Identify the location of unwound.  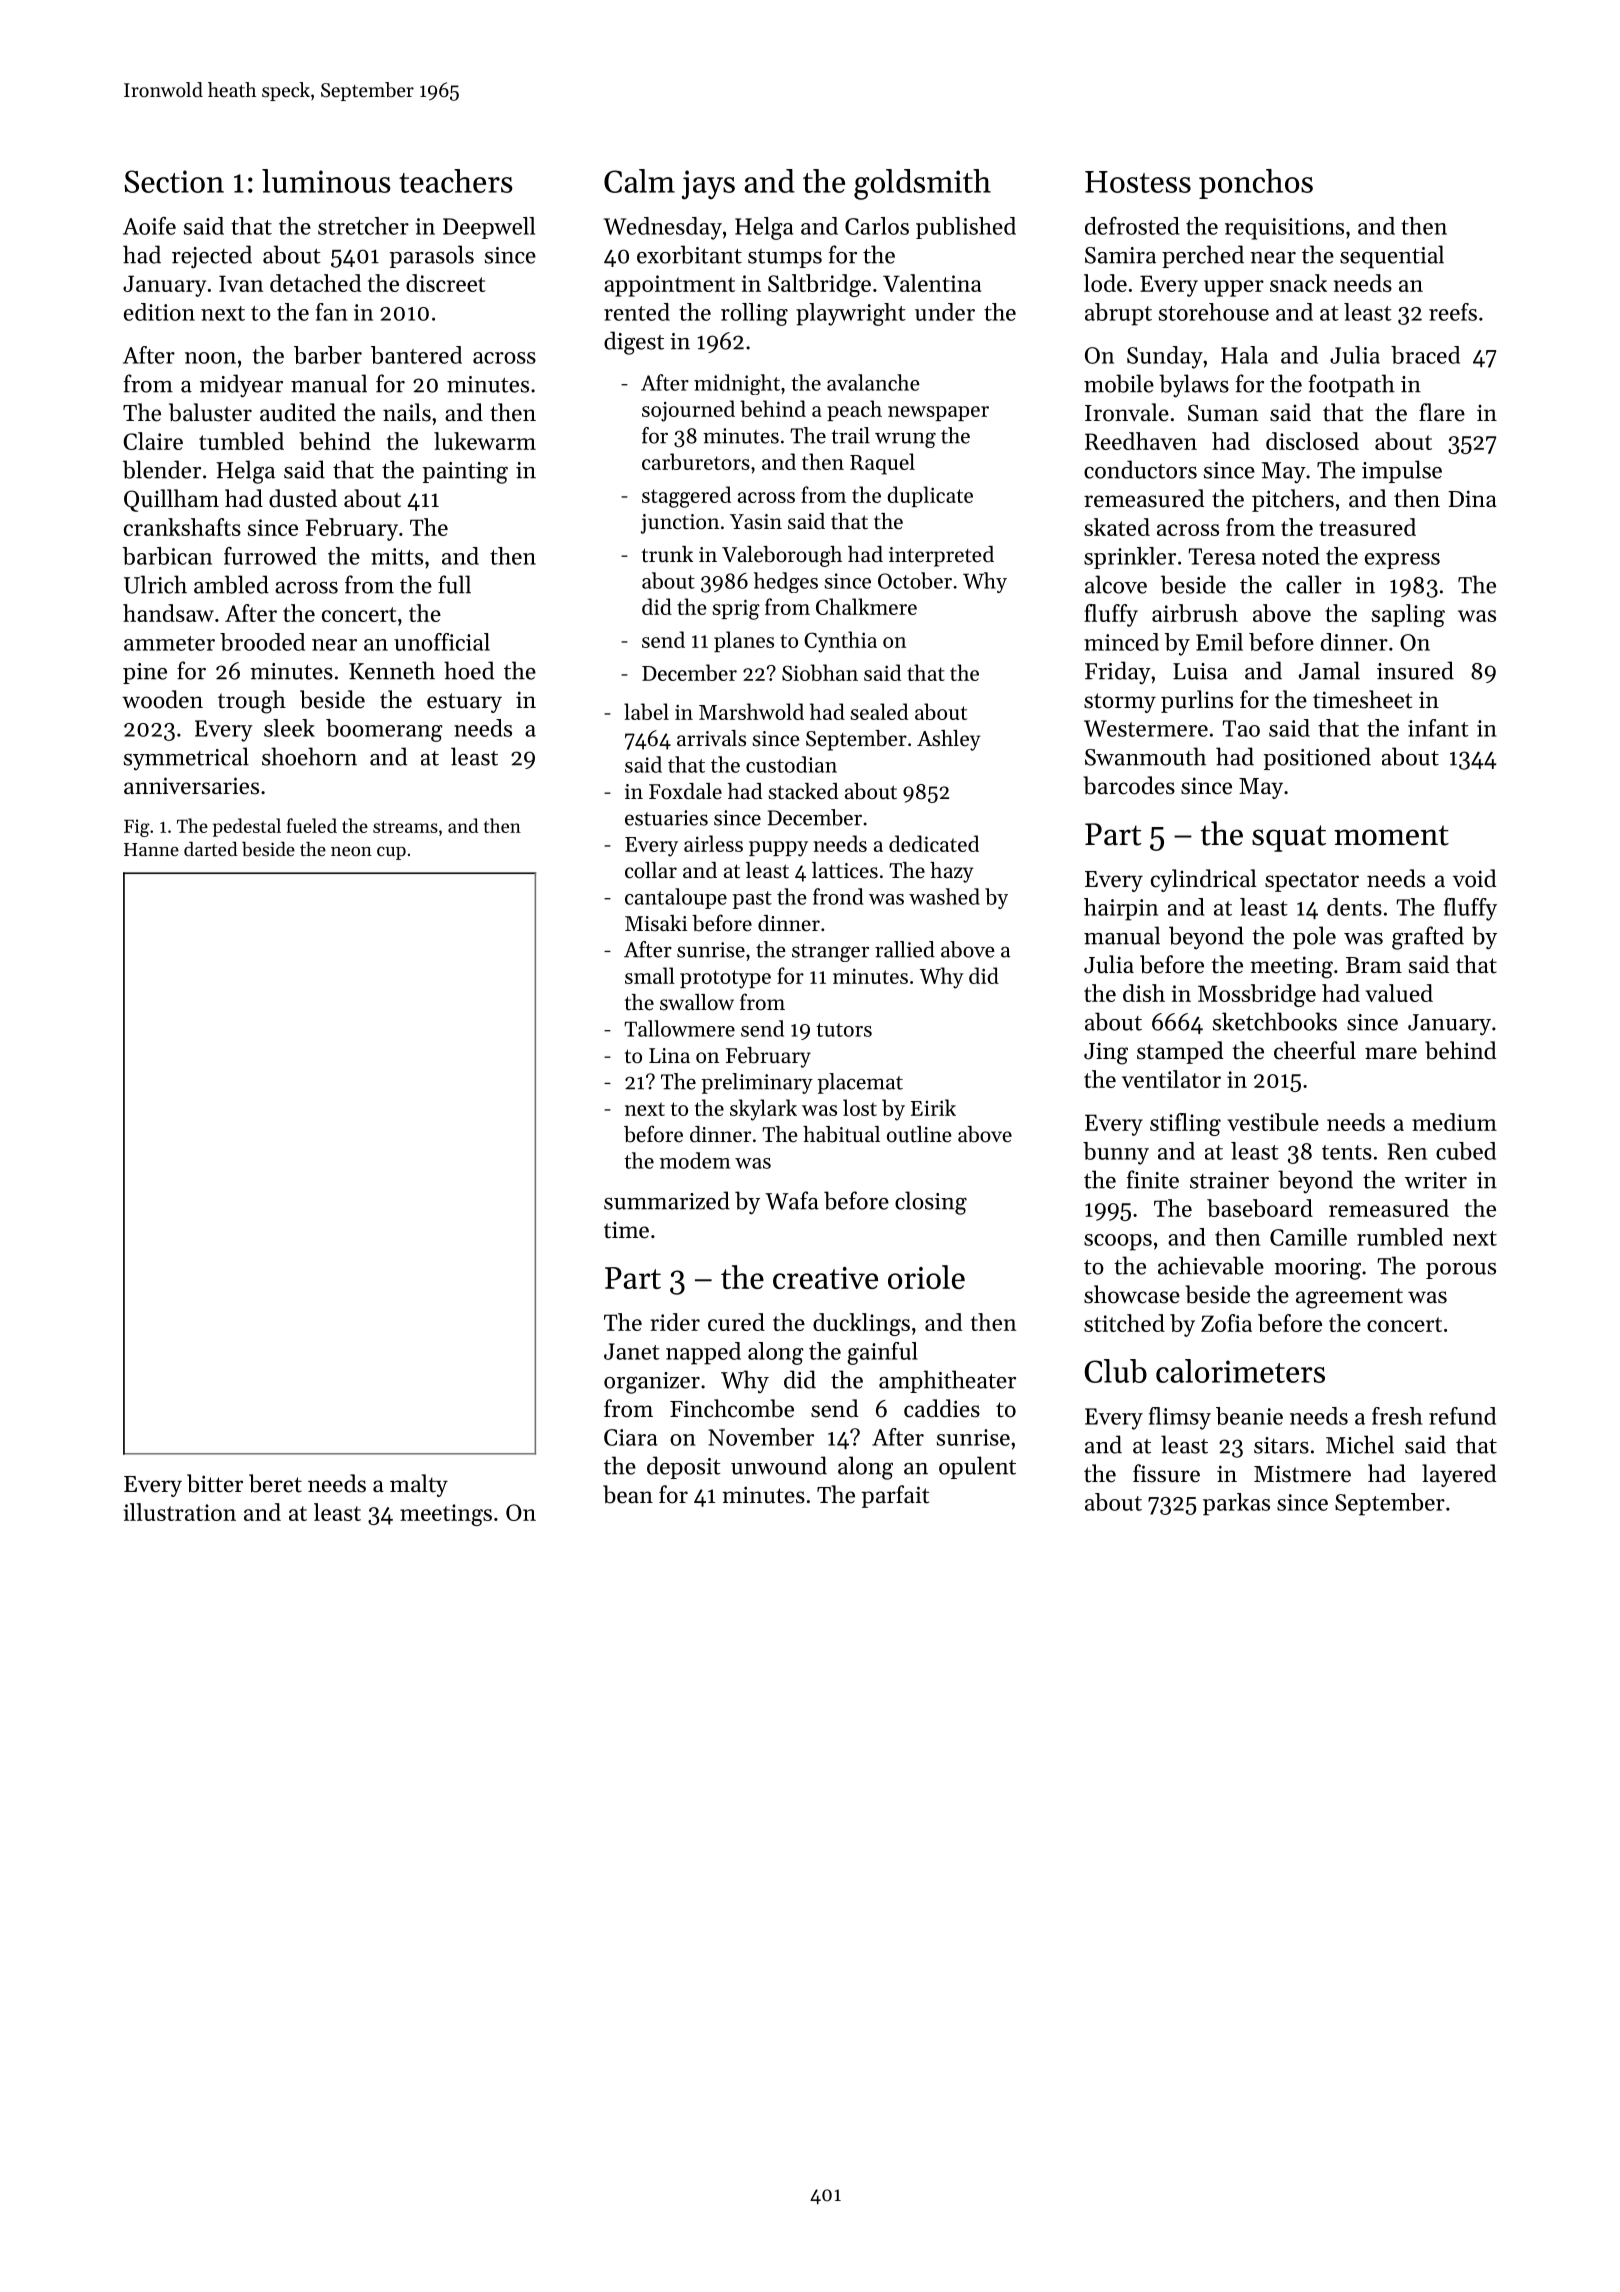
(779, 1465).
